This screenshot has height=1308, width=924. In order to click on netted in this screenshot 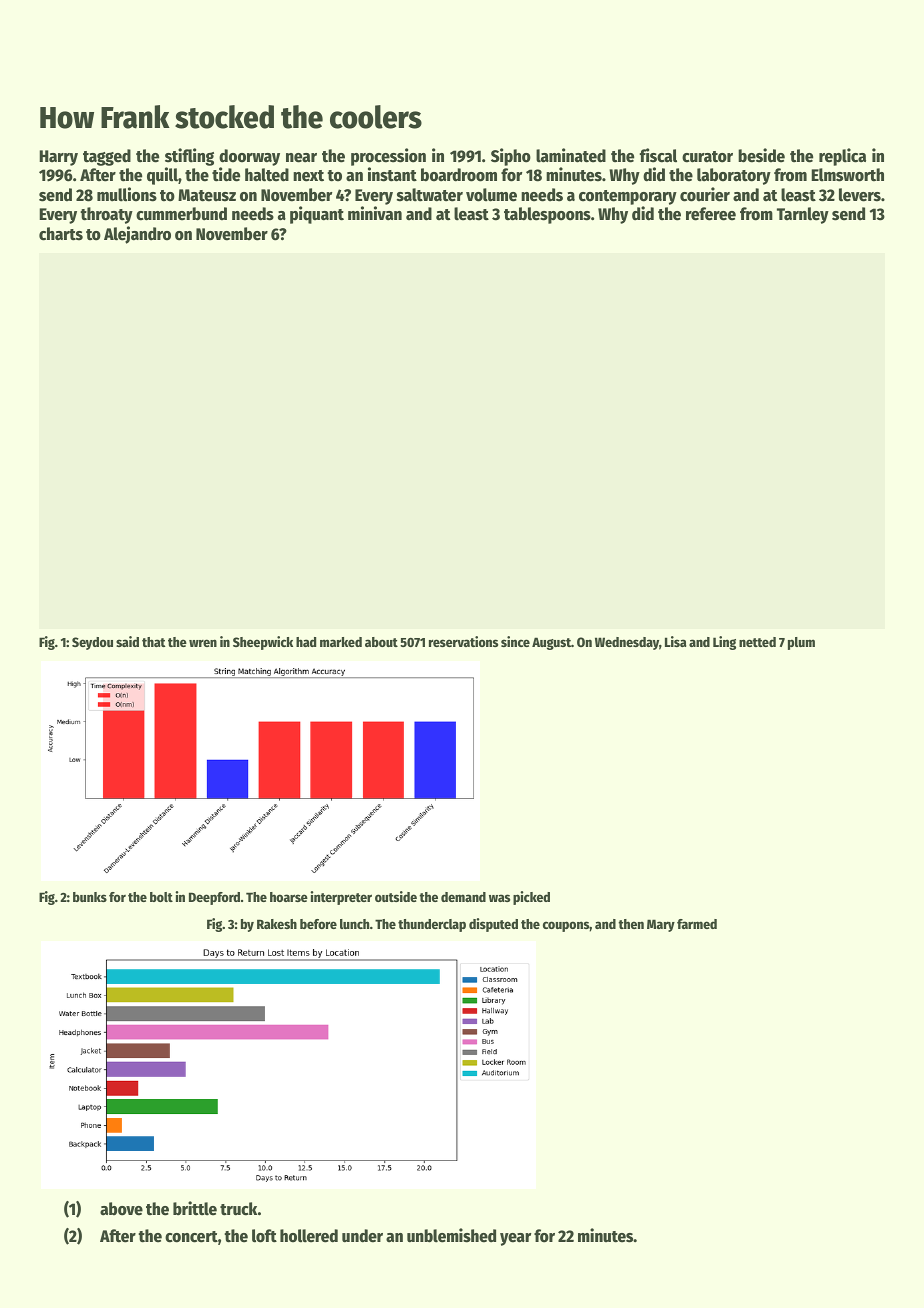, I will do `click(757, 642)`.
